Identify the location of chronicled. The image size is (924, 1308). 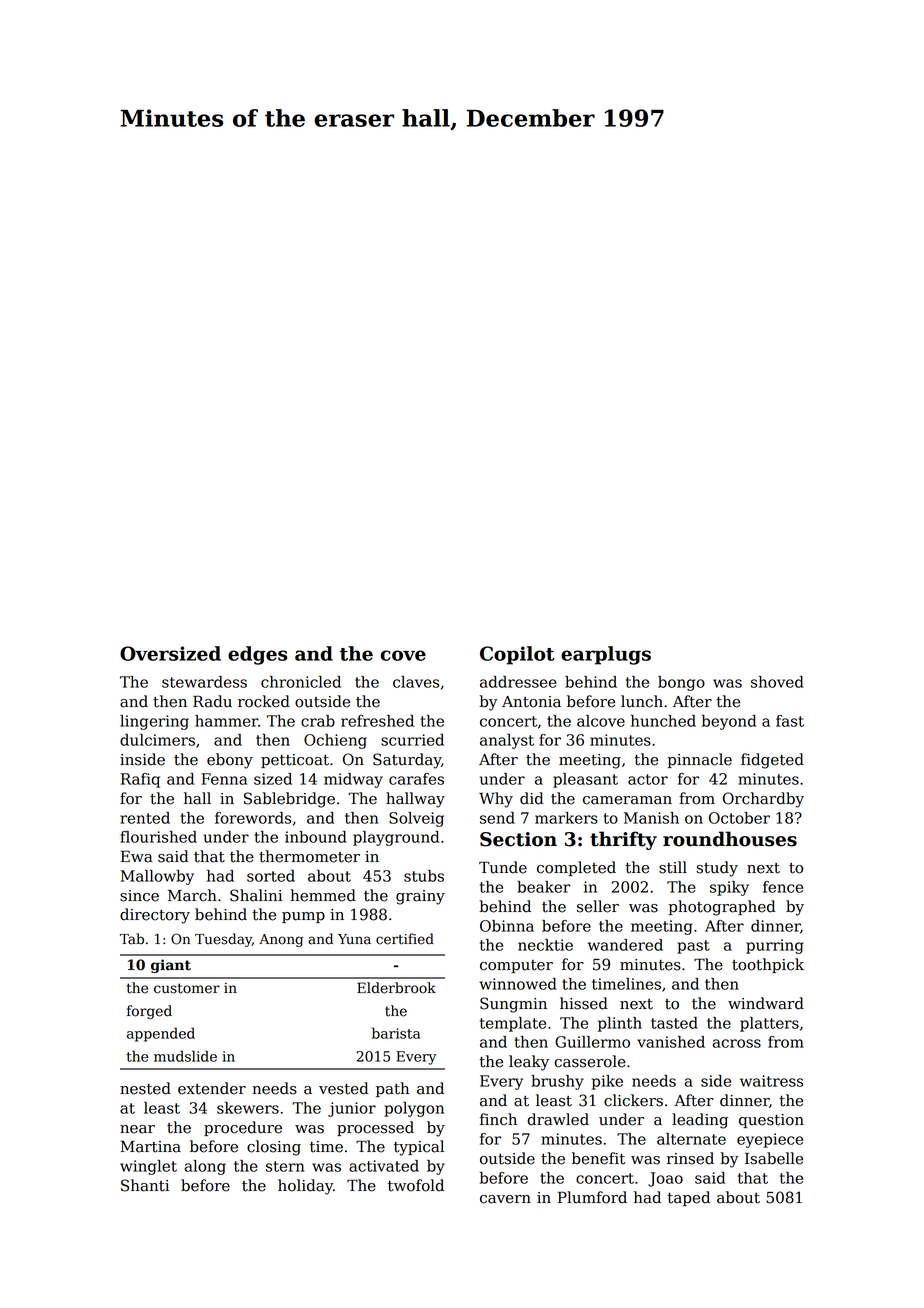
(301, 682).
